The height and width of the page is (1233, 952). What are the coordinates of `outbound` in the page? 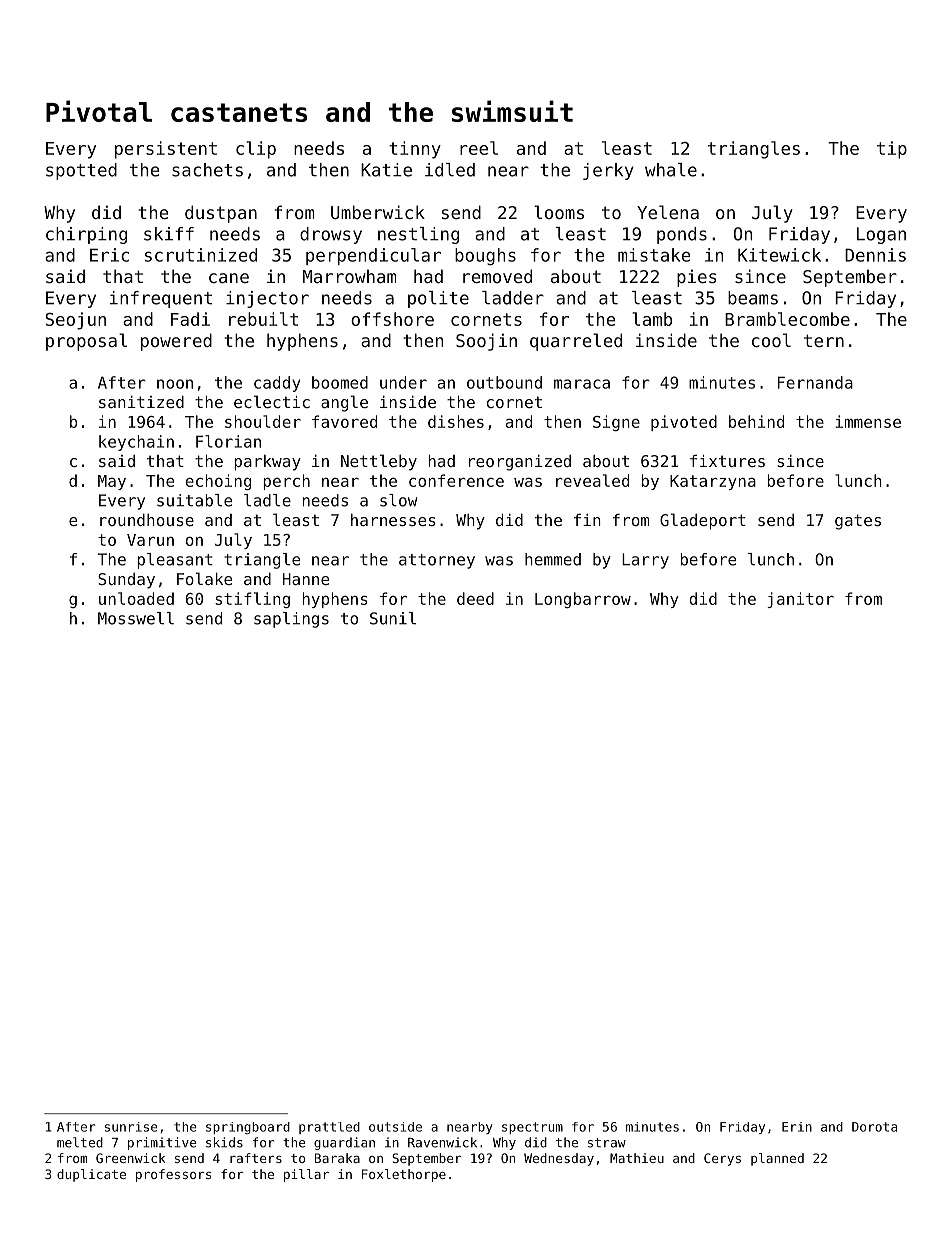 It's located at (504, 382).
